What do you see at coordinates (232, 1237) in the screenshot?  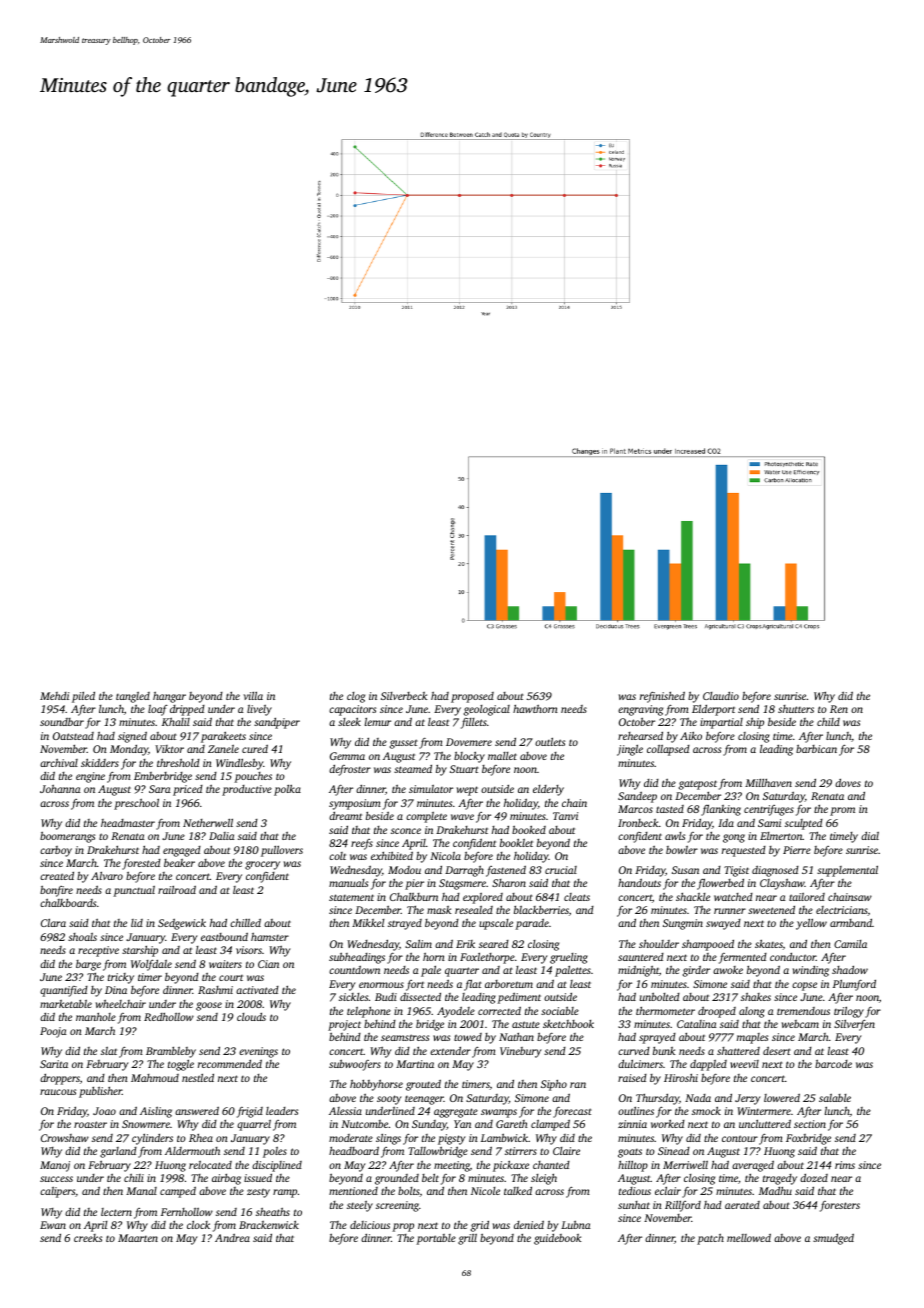 I see `Andrea` at bounding box center [232, 1237].
